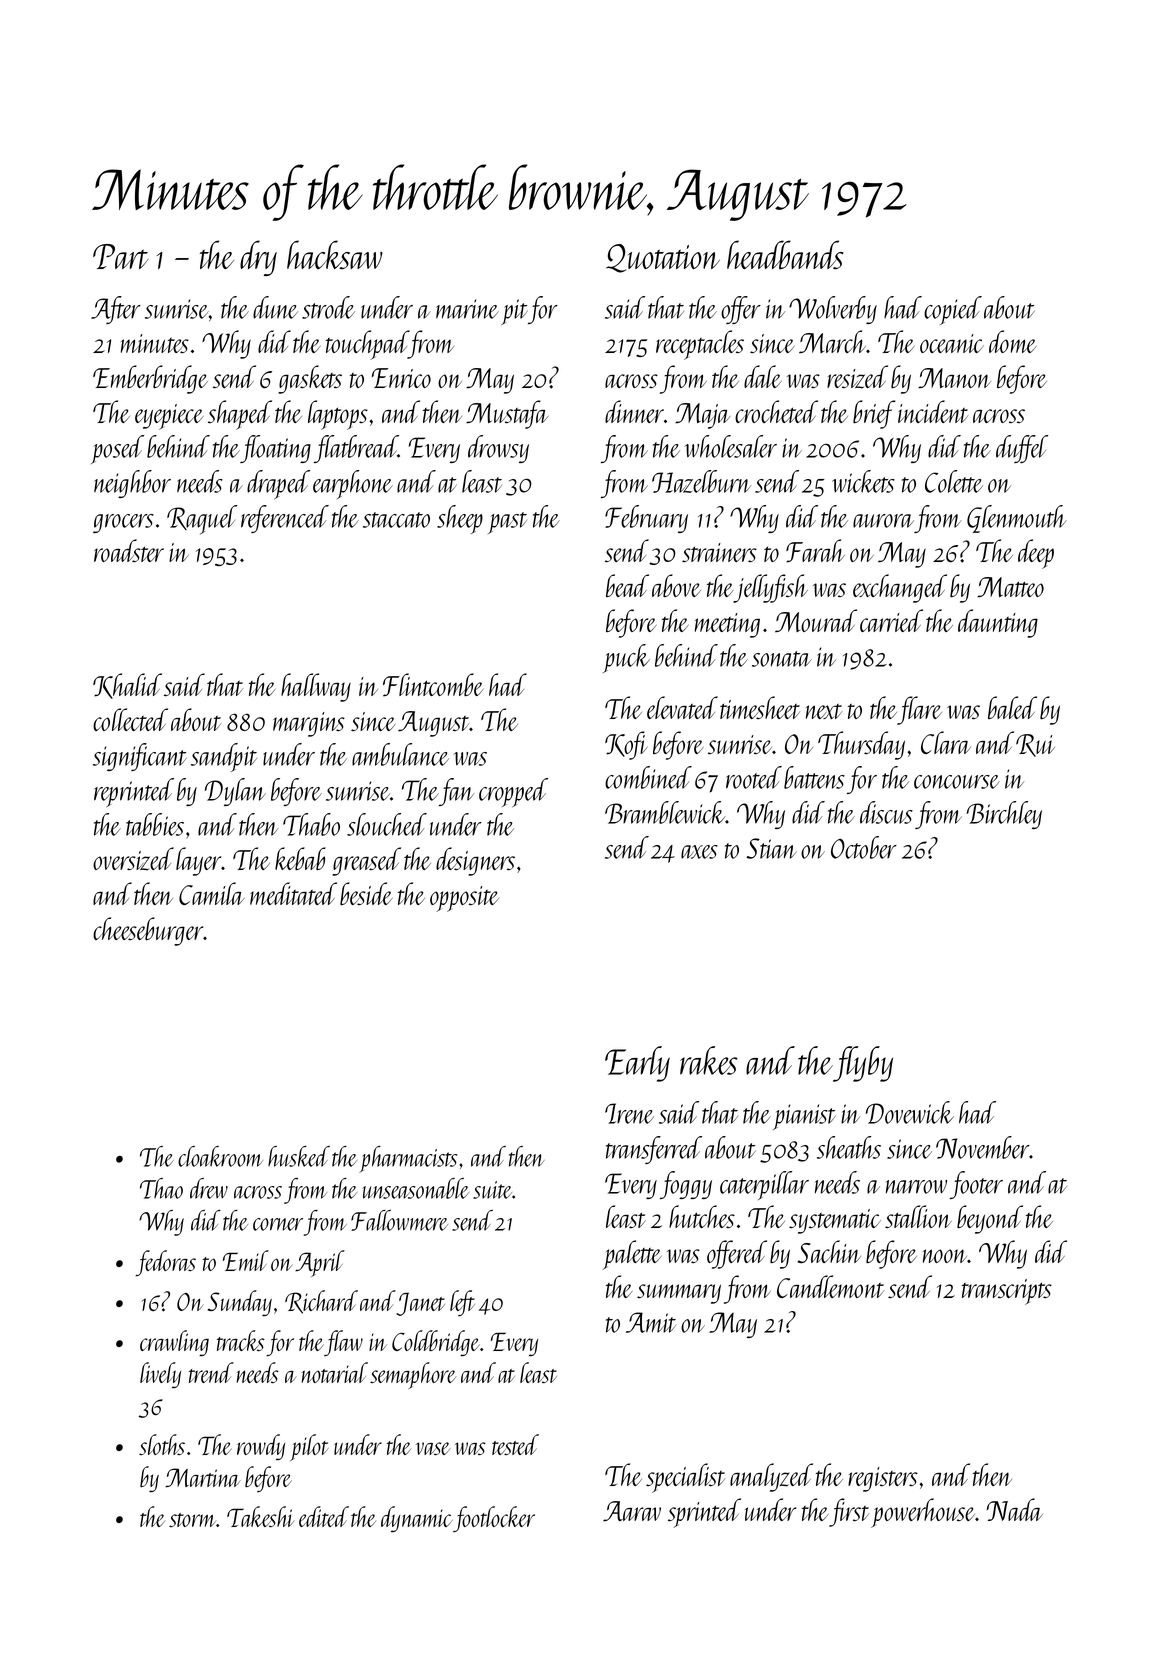  What do you see at coordinates (203, 1477) in the document?
I see `Martina` at bounding box center [203, 1477].
